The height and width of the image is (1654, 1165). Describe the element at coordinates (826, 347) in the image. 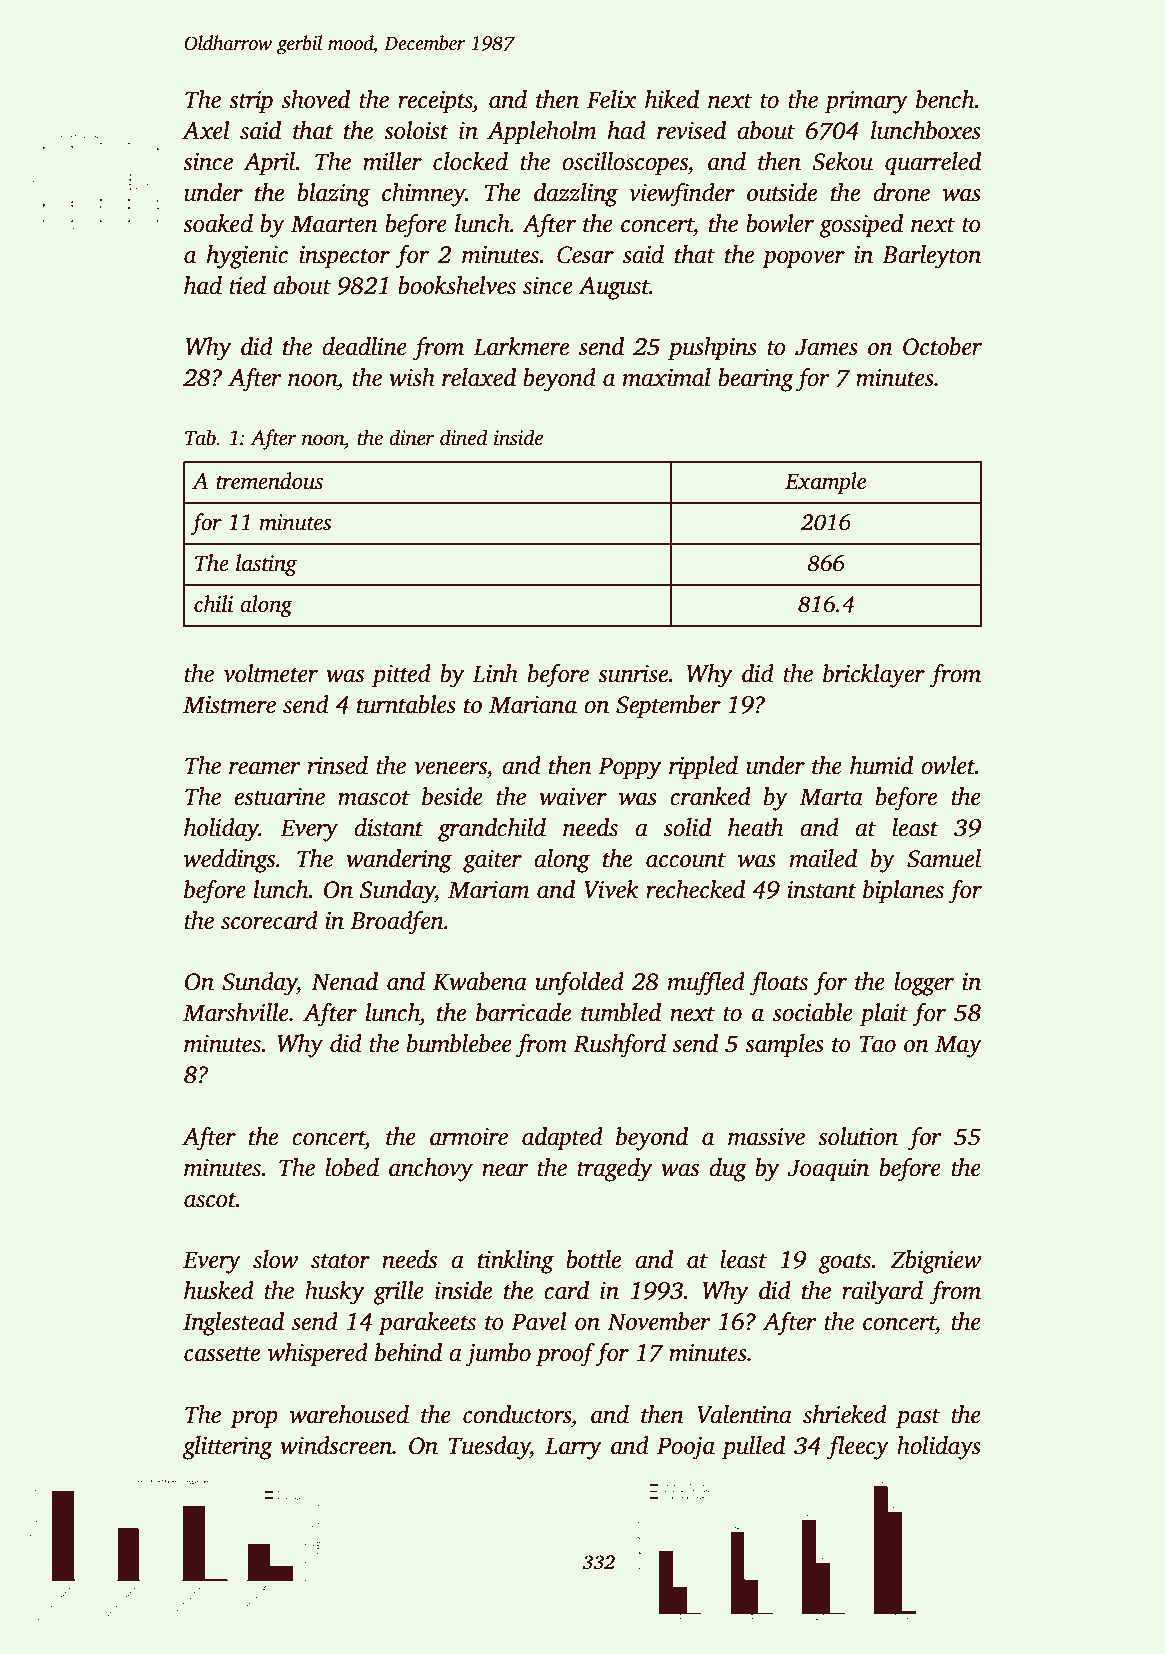

I see `James` at that location.
